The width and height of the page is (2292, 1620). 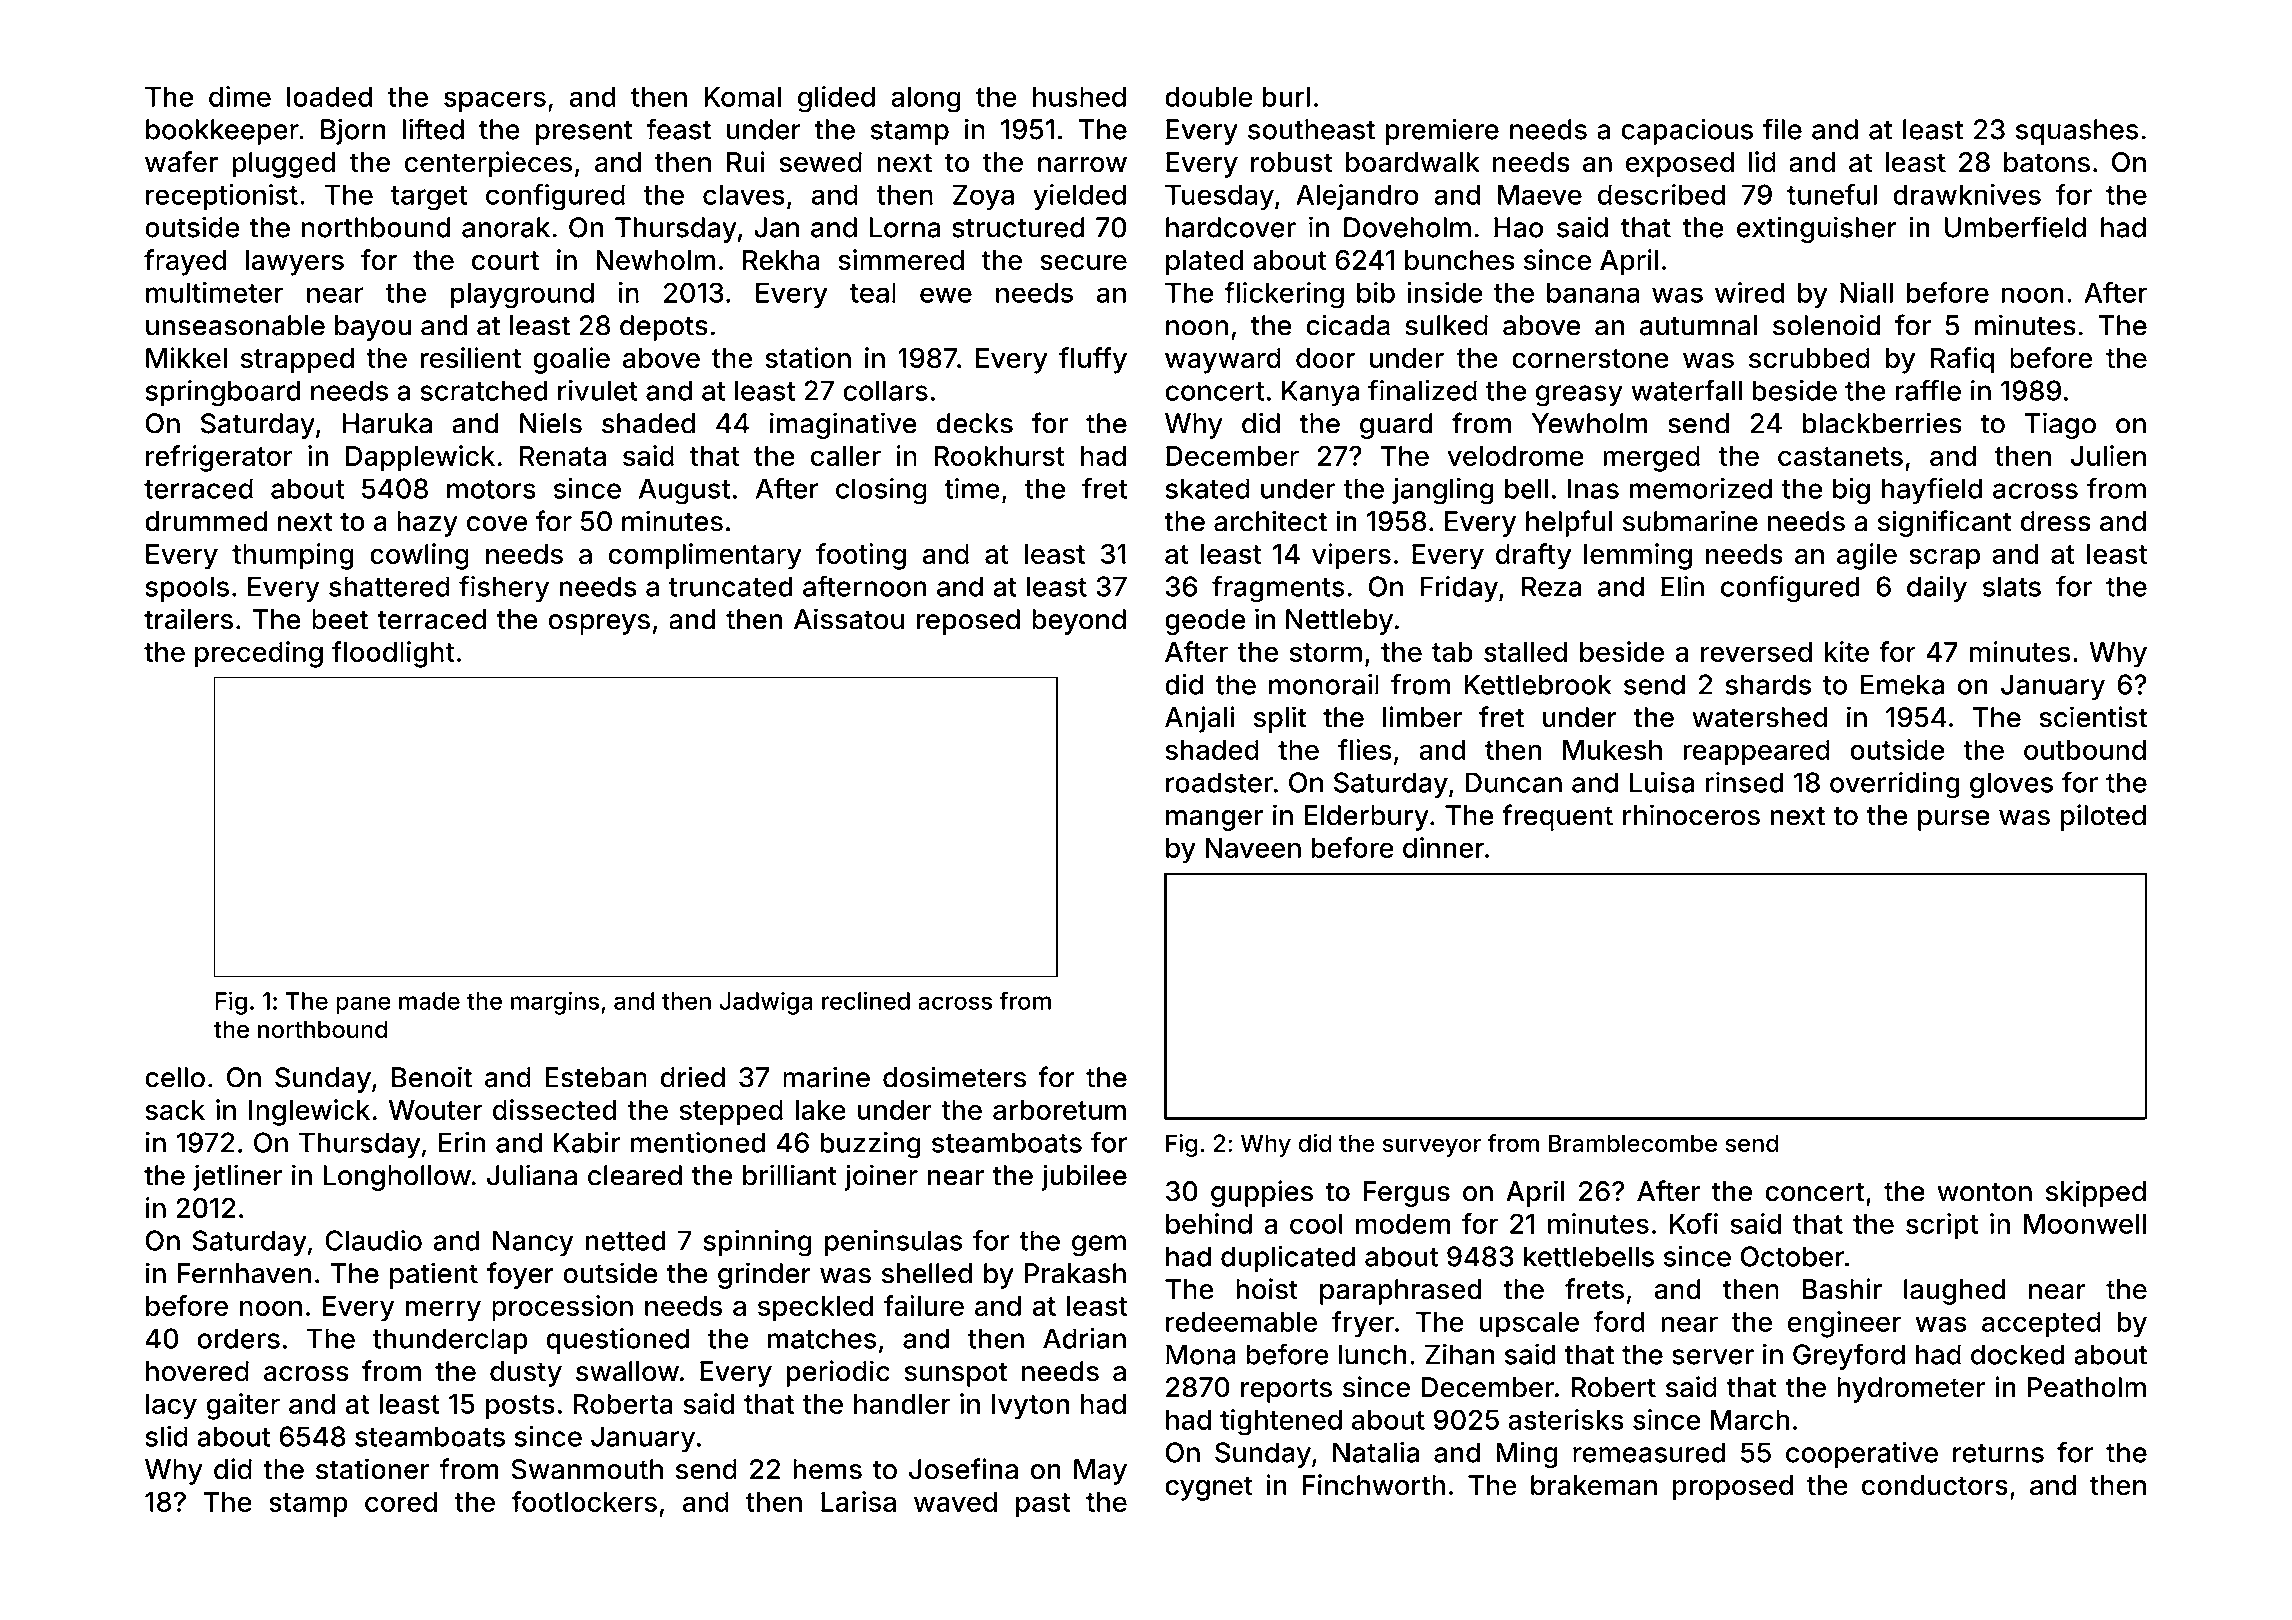 What do you see at coordinates (2077, 132) in the page?
I see `squashes` at bounding box center [2077, 132].
